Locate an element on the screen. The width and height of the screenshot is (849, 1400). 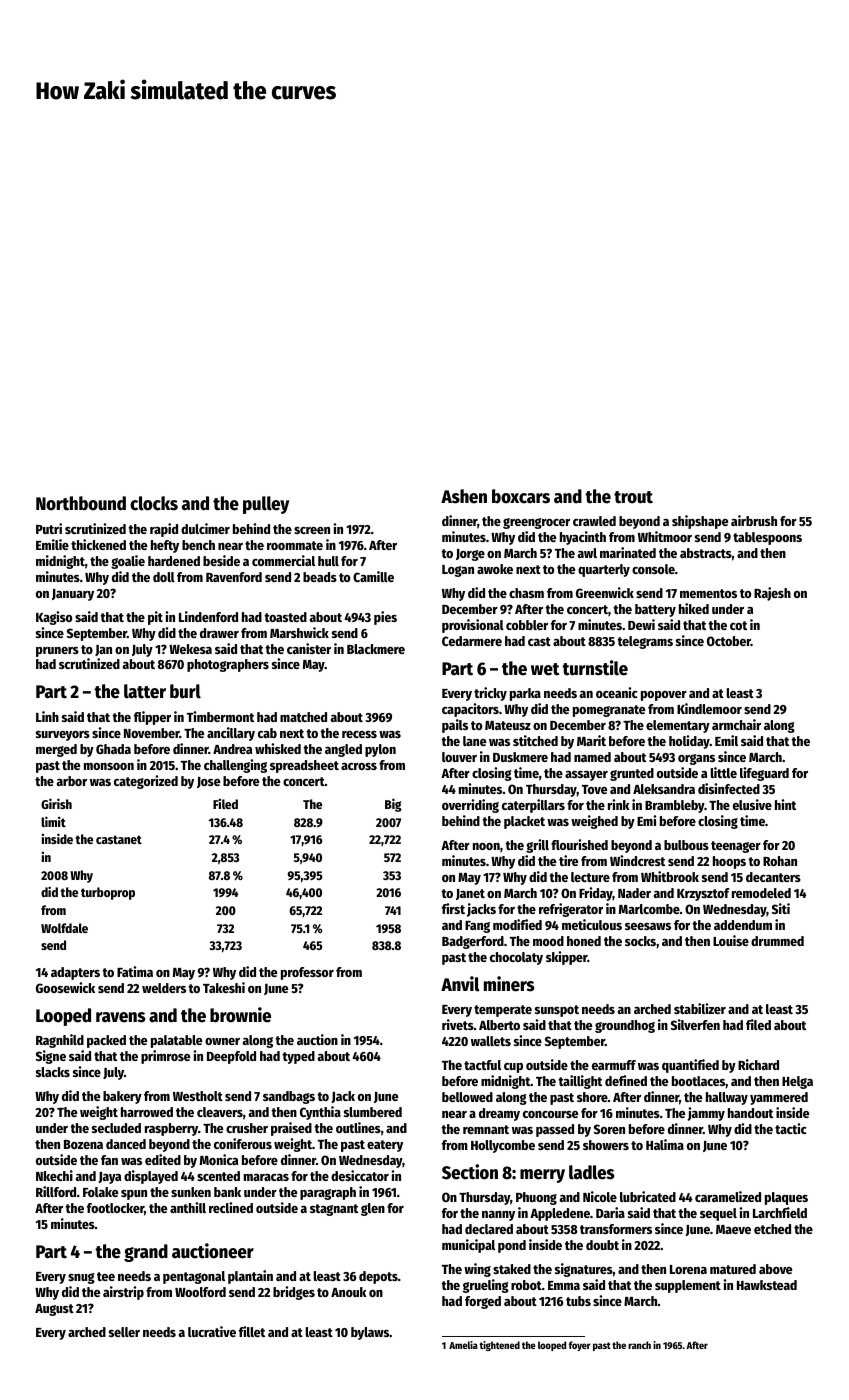
fillet is located at coordinates (252, 1331).
